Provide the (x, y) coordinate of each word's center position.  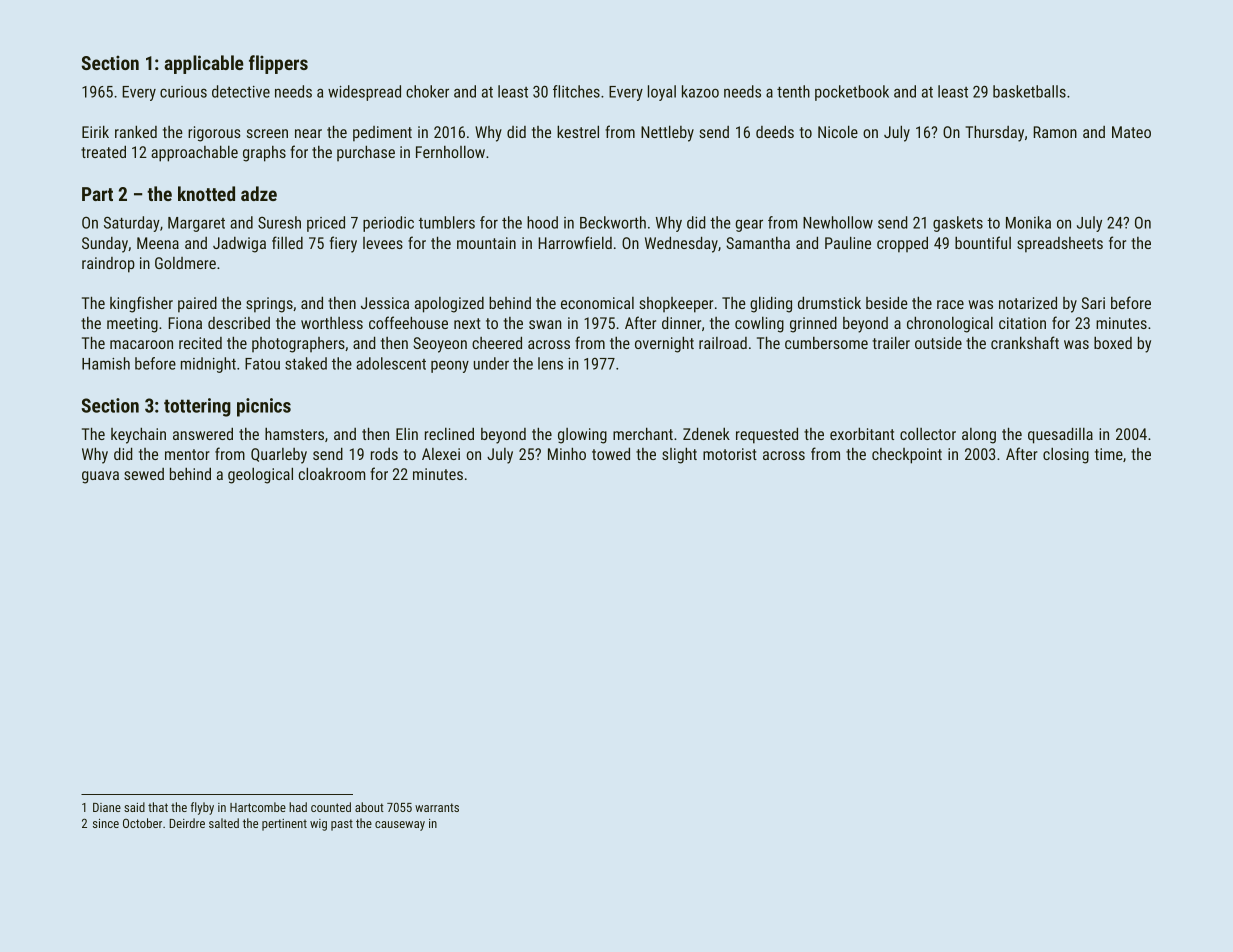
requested (767, 435)
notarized (1028, 302)
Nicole (838, 131)
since (106, 823)
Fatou (262, 364)
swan (545, 324)
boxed (1113, 343)
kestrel (578, 131)
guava (100, 477)
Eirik (95, 131)
